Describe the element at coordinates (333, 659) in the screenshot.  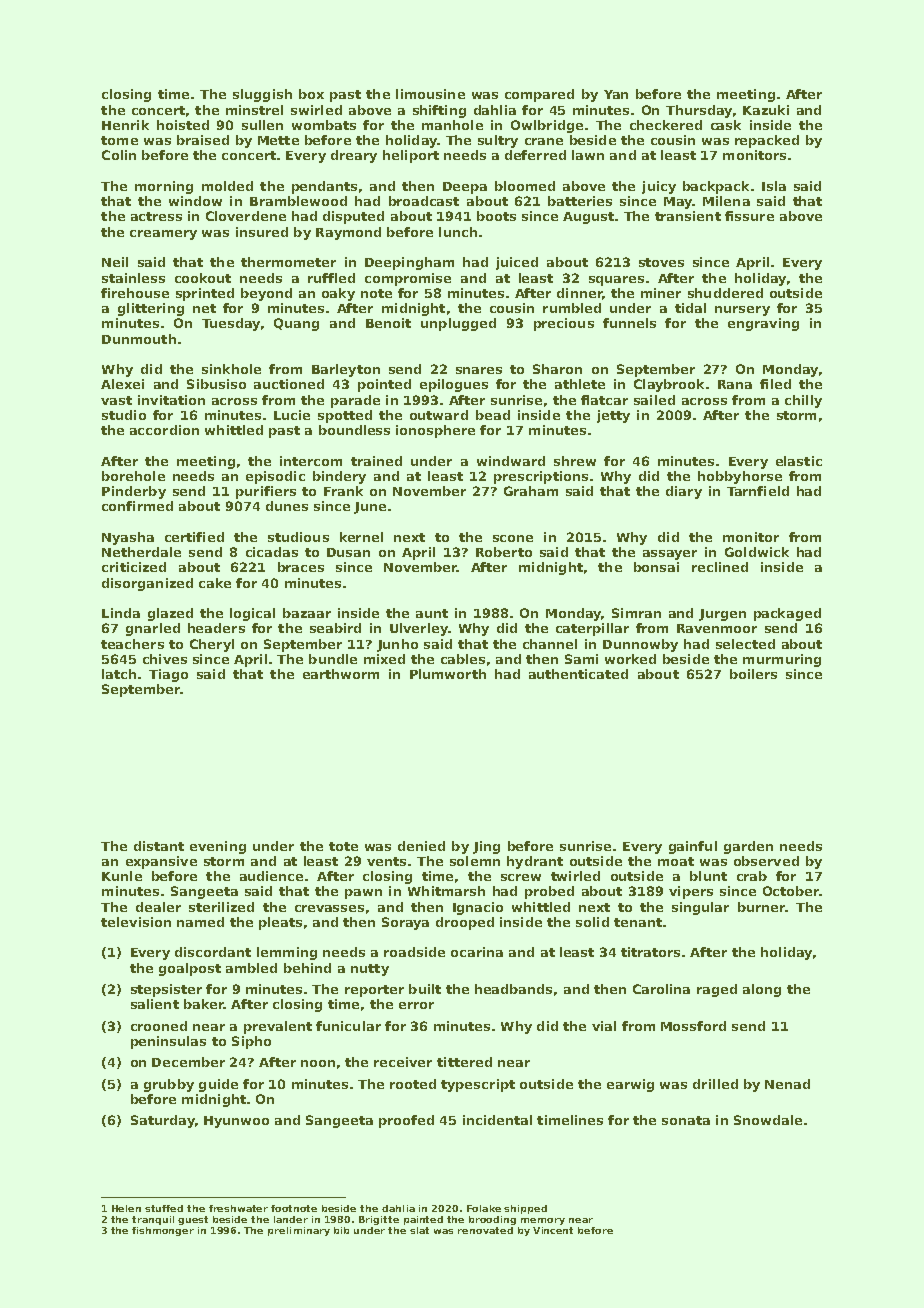
I see `bundle` at that location.
